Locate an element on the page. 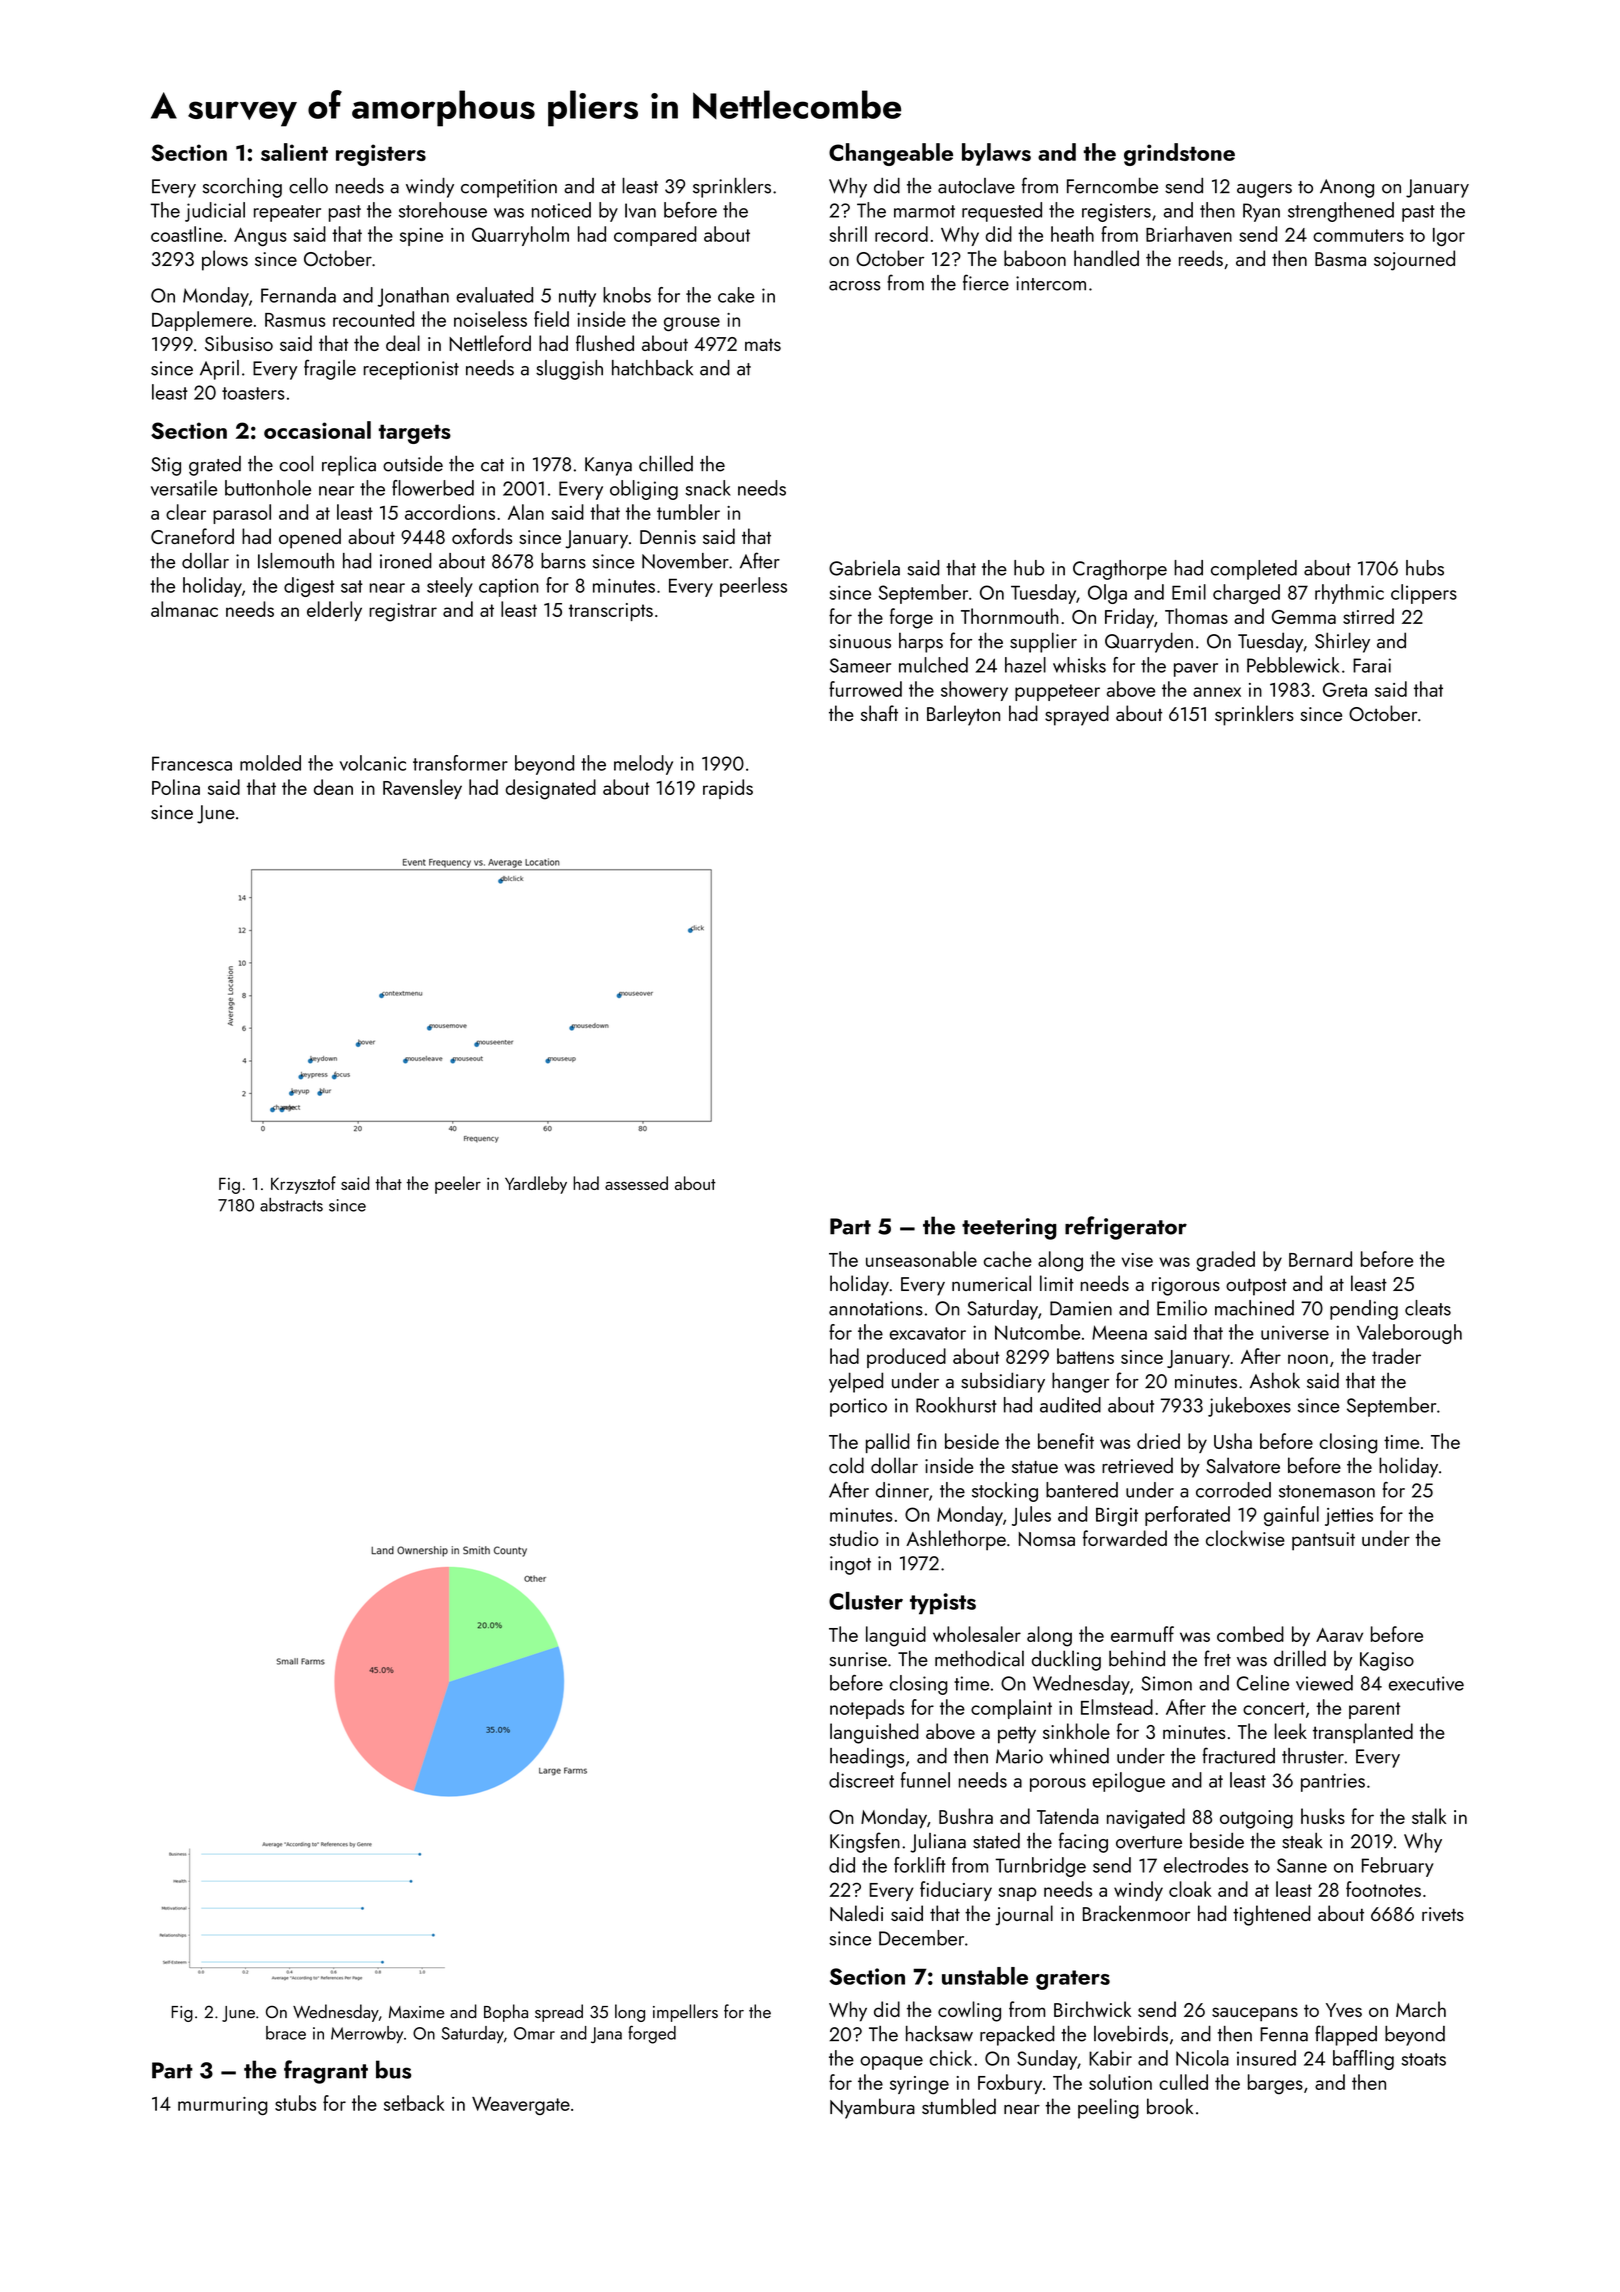  murmuring is located at coordinates (223, 2106).
